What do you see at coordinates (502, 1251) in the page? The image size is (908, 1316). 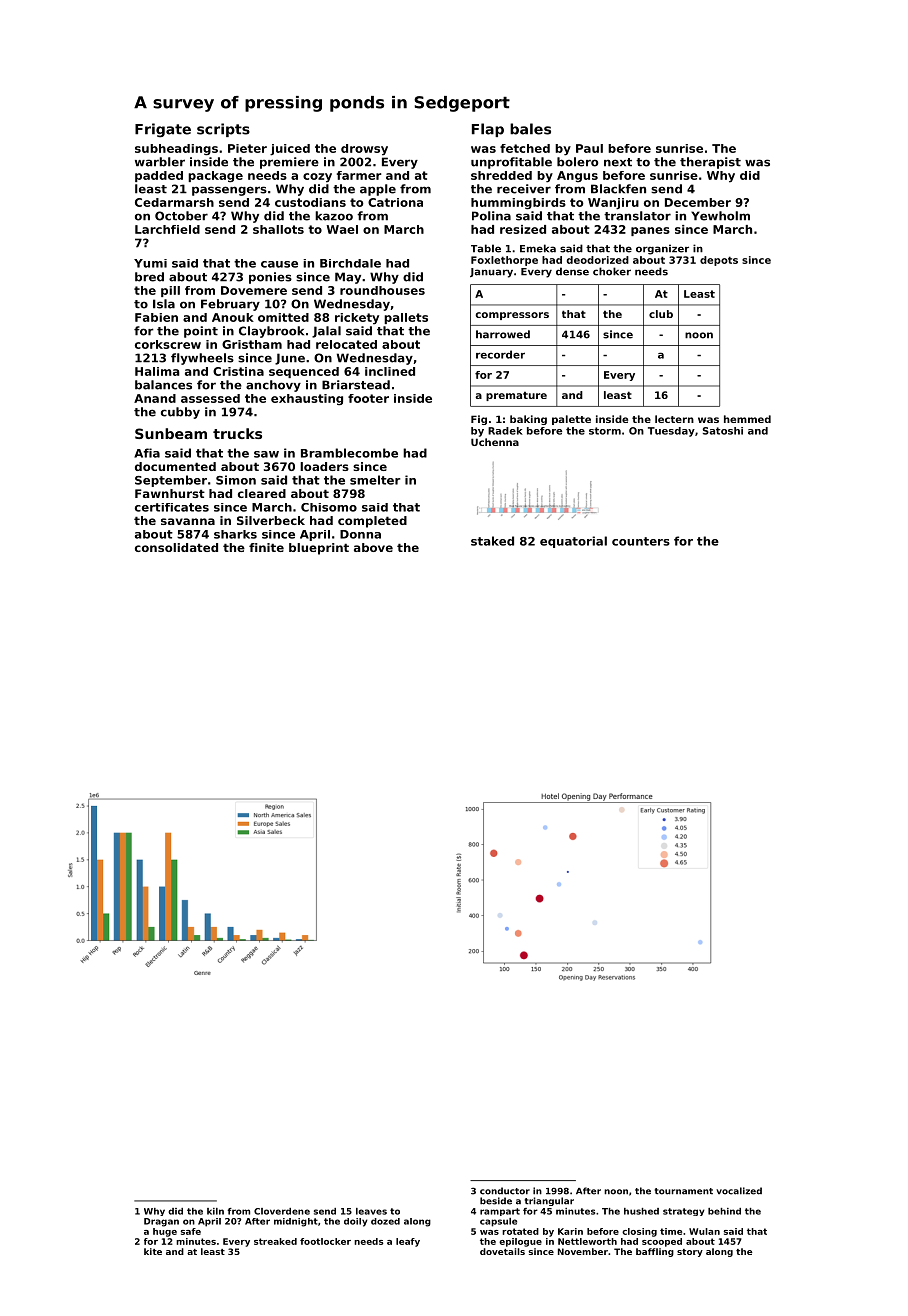 I see `dovetails` at bounding box center [502, 1251].
